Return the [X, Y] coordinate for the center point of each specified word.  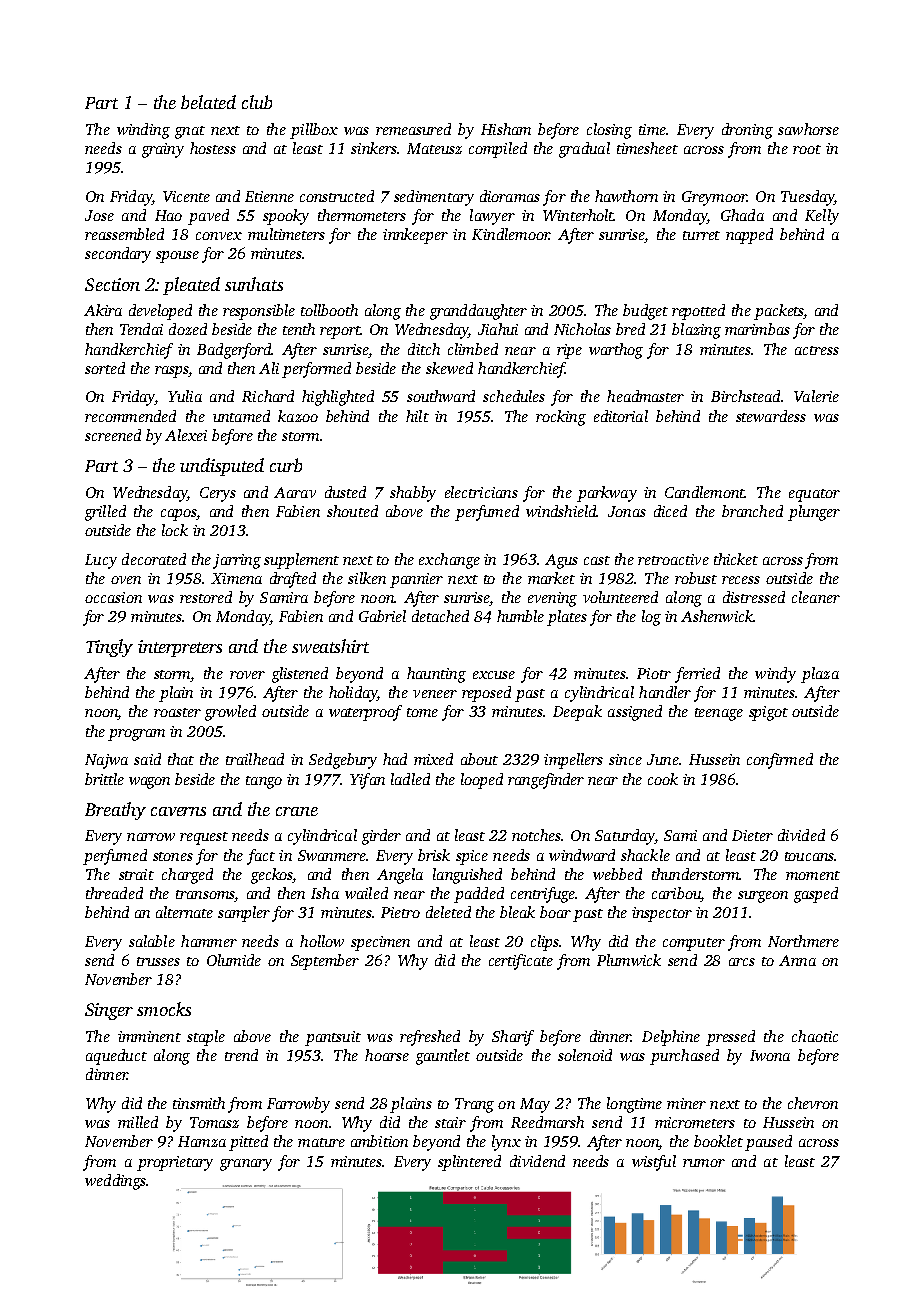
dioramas [510, 196]
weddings [115, 1182]
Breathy [115, 811]
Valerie [816, 396]
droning [747, 131]
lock [175, 530]
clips [545, 943]
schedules [514, 396]
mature [321, 1142]
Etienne [269, 196]
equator [814, 495]
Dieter [752, 835]
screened [113, 435]
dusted [345, 492]
